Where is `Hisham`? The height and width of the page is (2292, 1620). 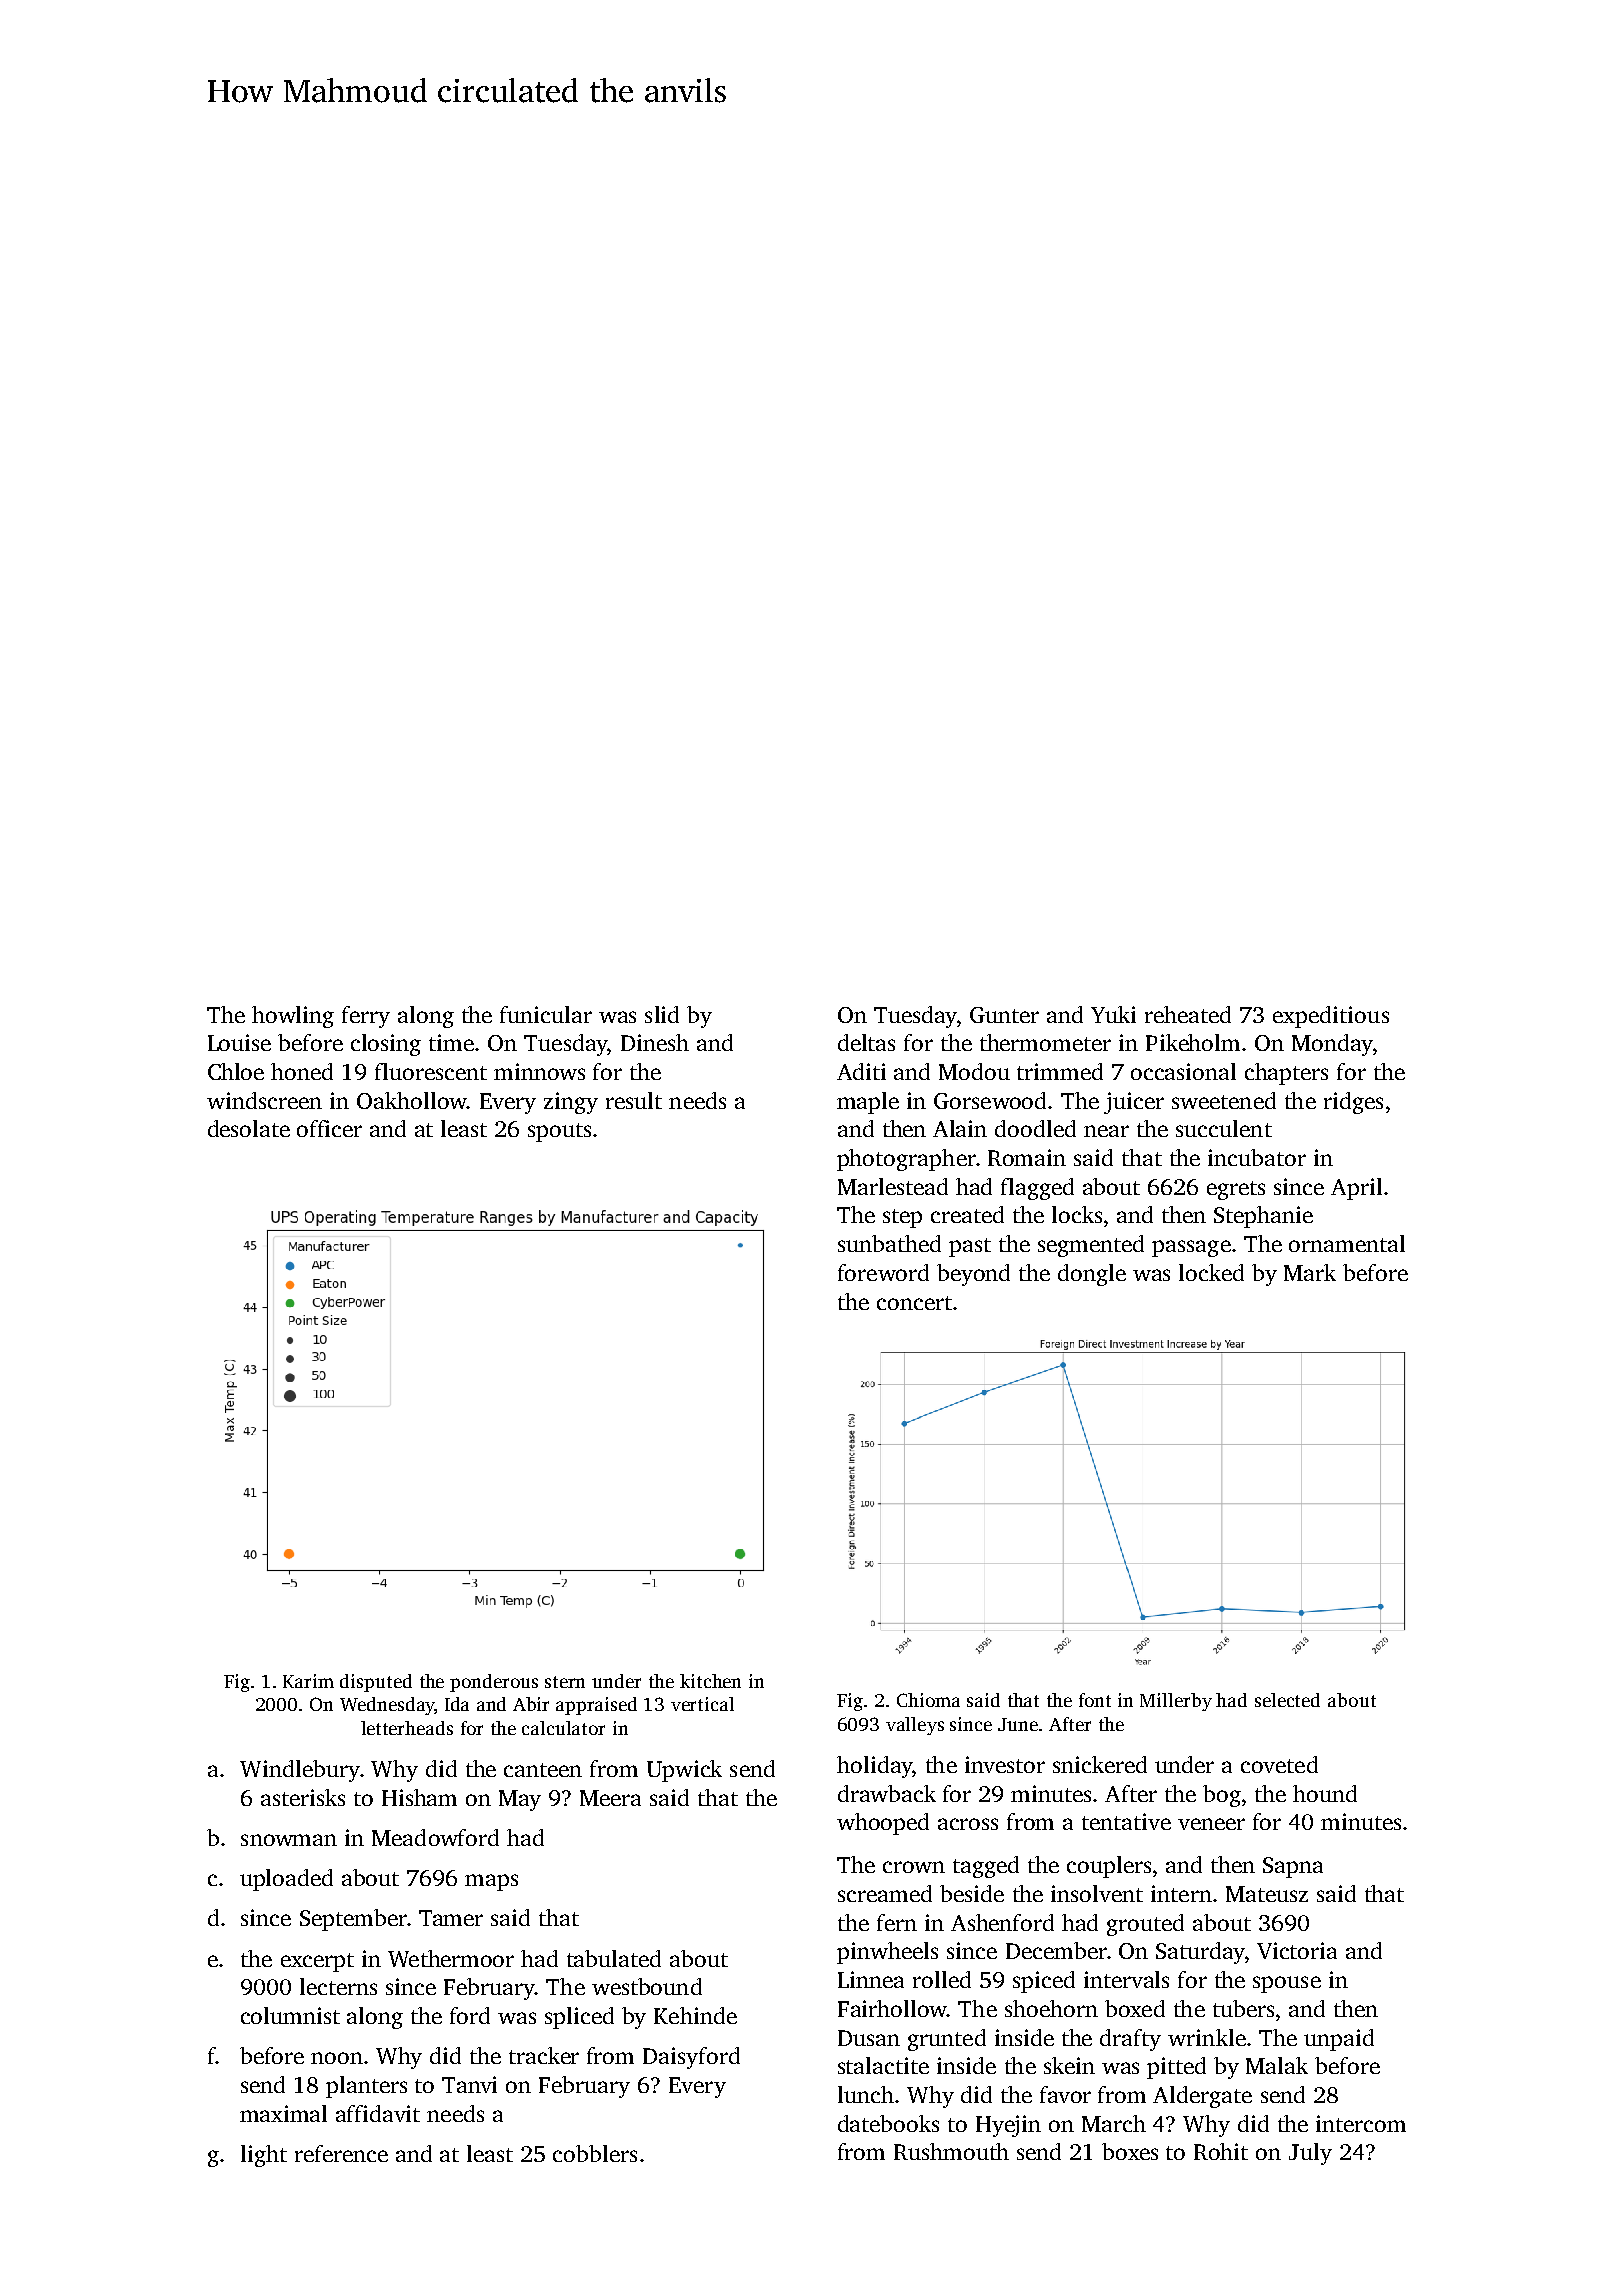 Hisham is located at coordinates (419, 1797).
